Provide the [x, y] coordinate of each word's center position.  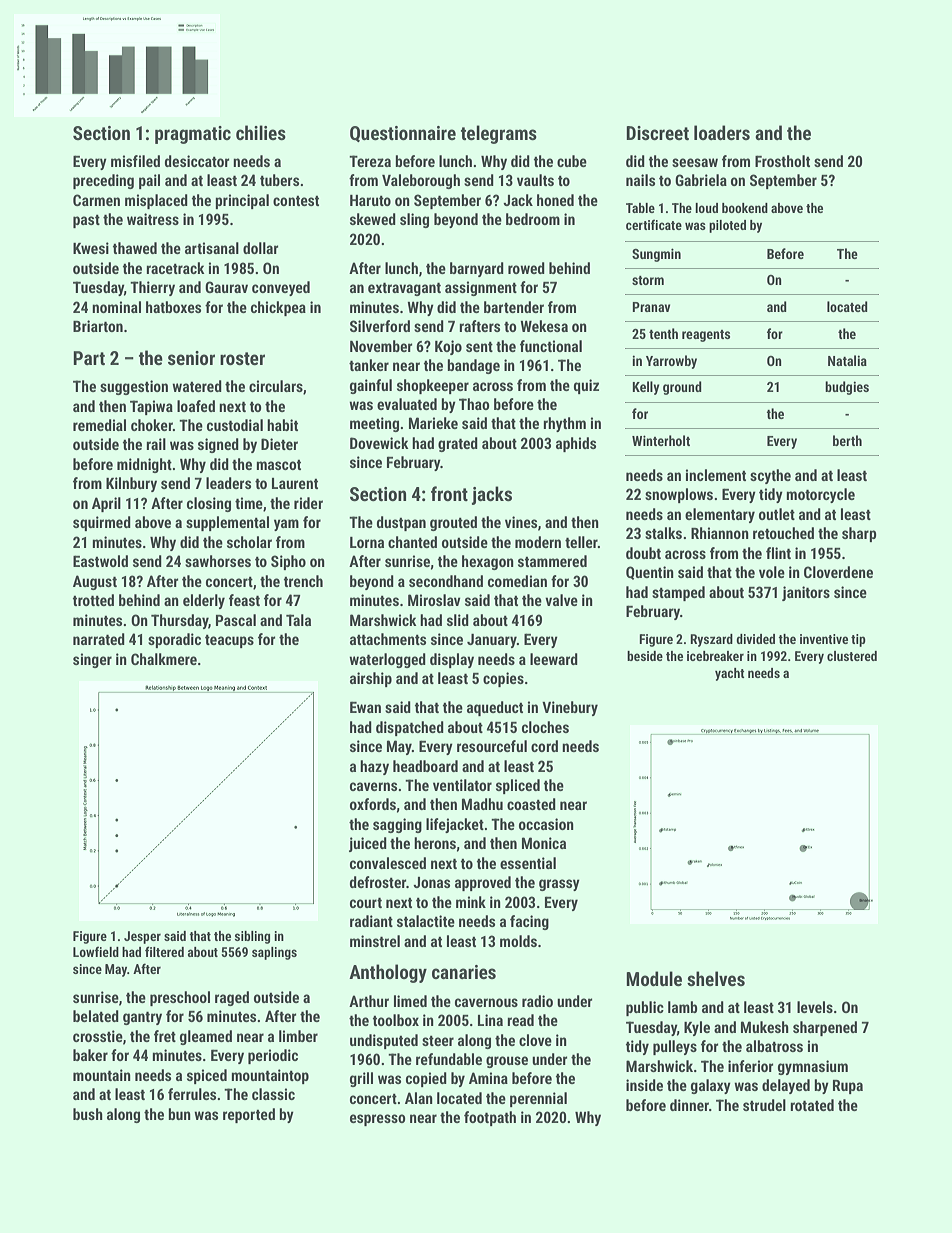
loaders [722, 132]
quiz [586, 386]
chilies [261, 132]
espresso [378, 1120]
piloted [727, 226]
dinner [689, 1105]
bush [88, 1114]
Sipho [288, 562]
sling [414, 220]
